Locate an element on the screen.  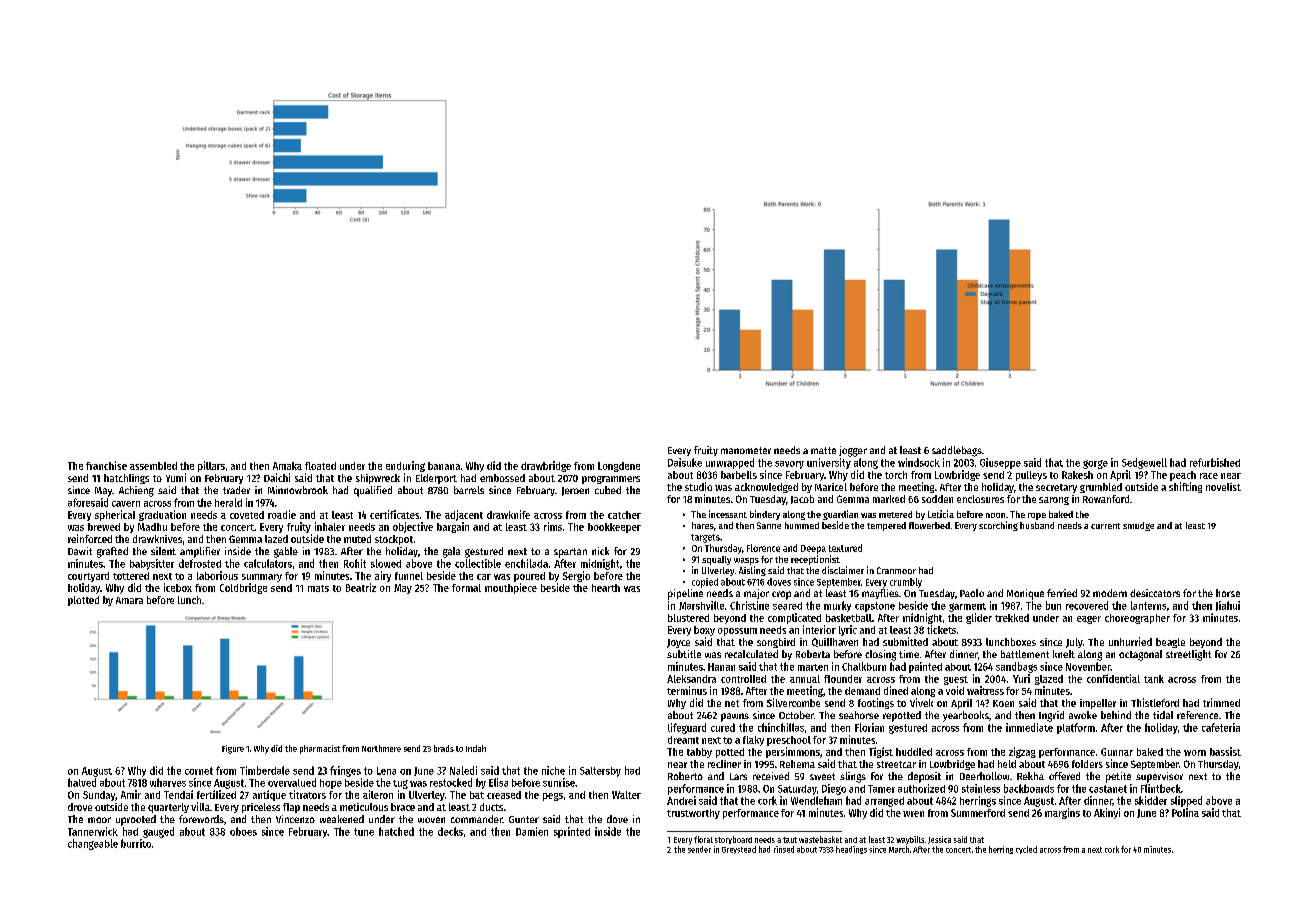
embossed is located at coordinates (502, 478).
